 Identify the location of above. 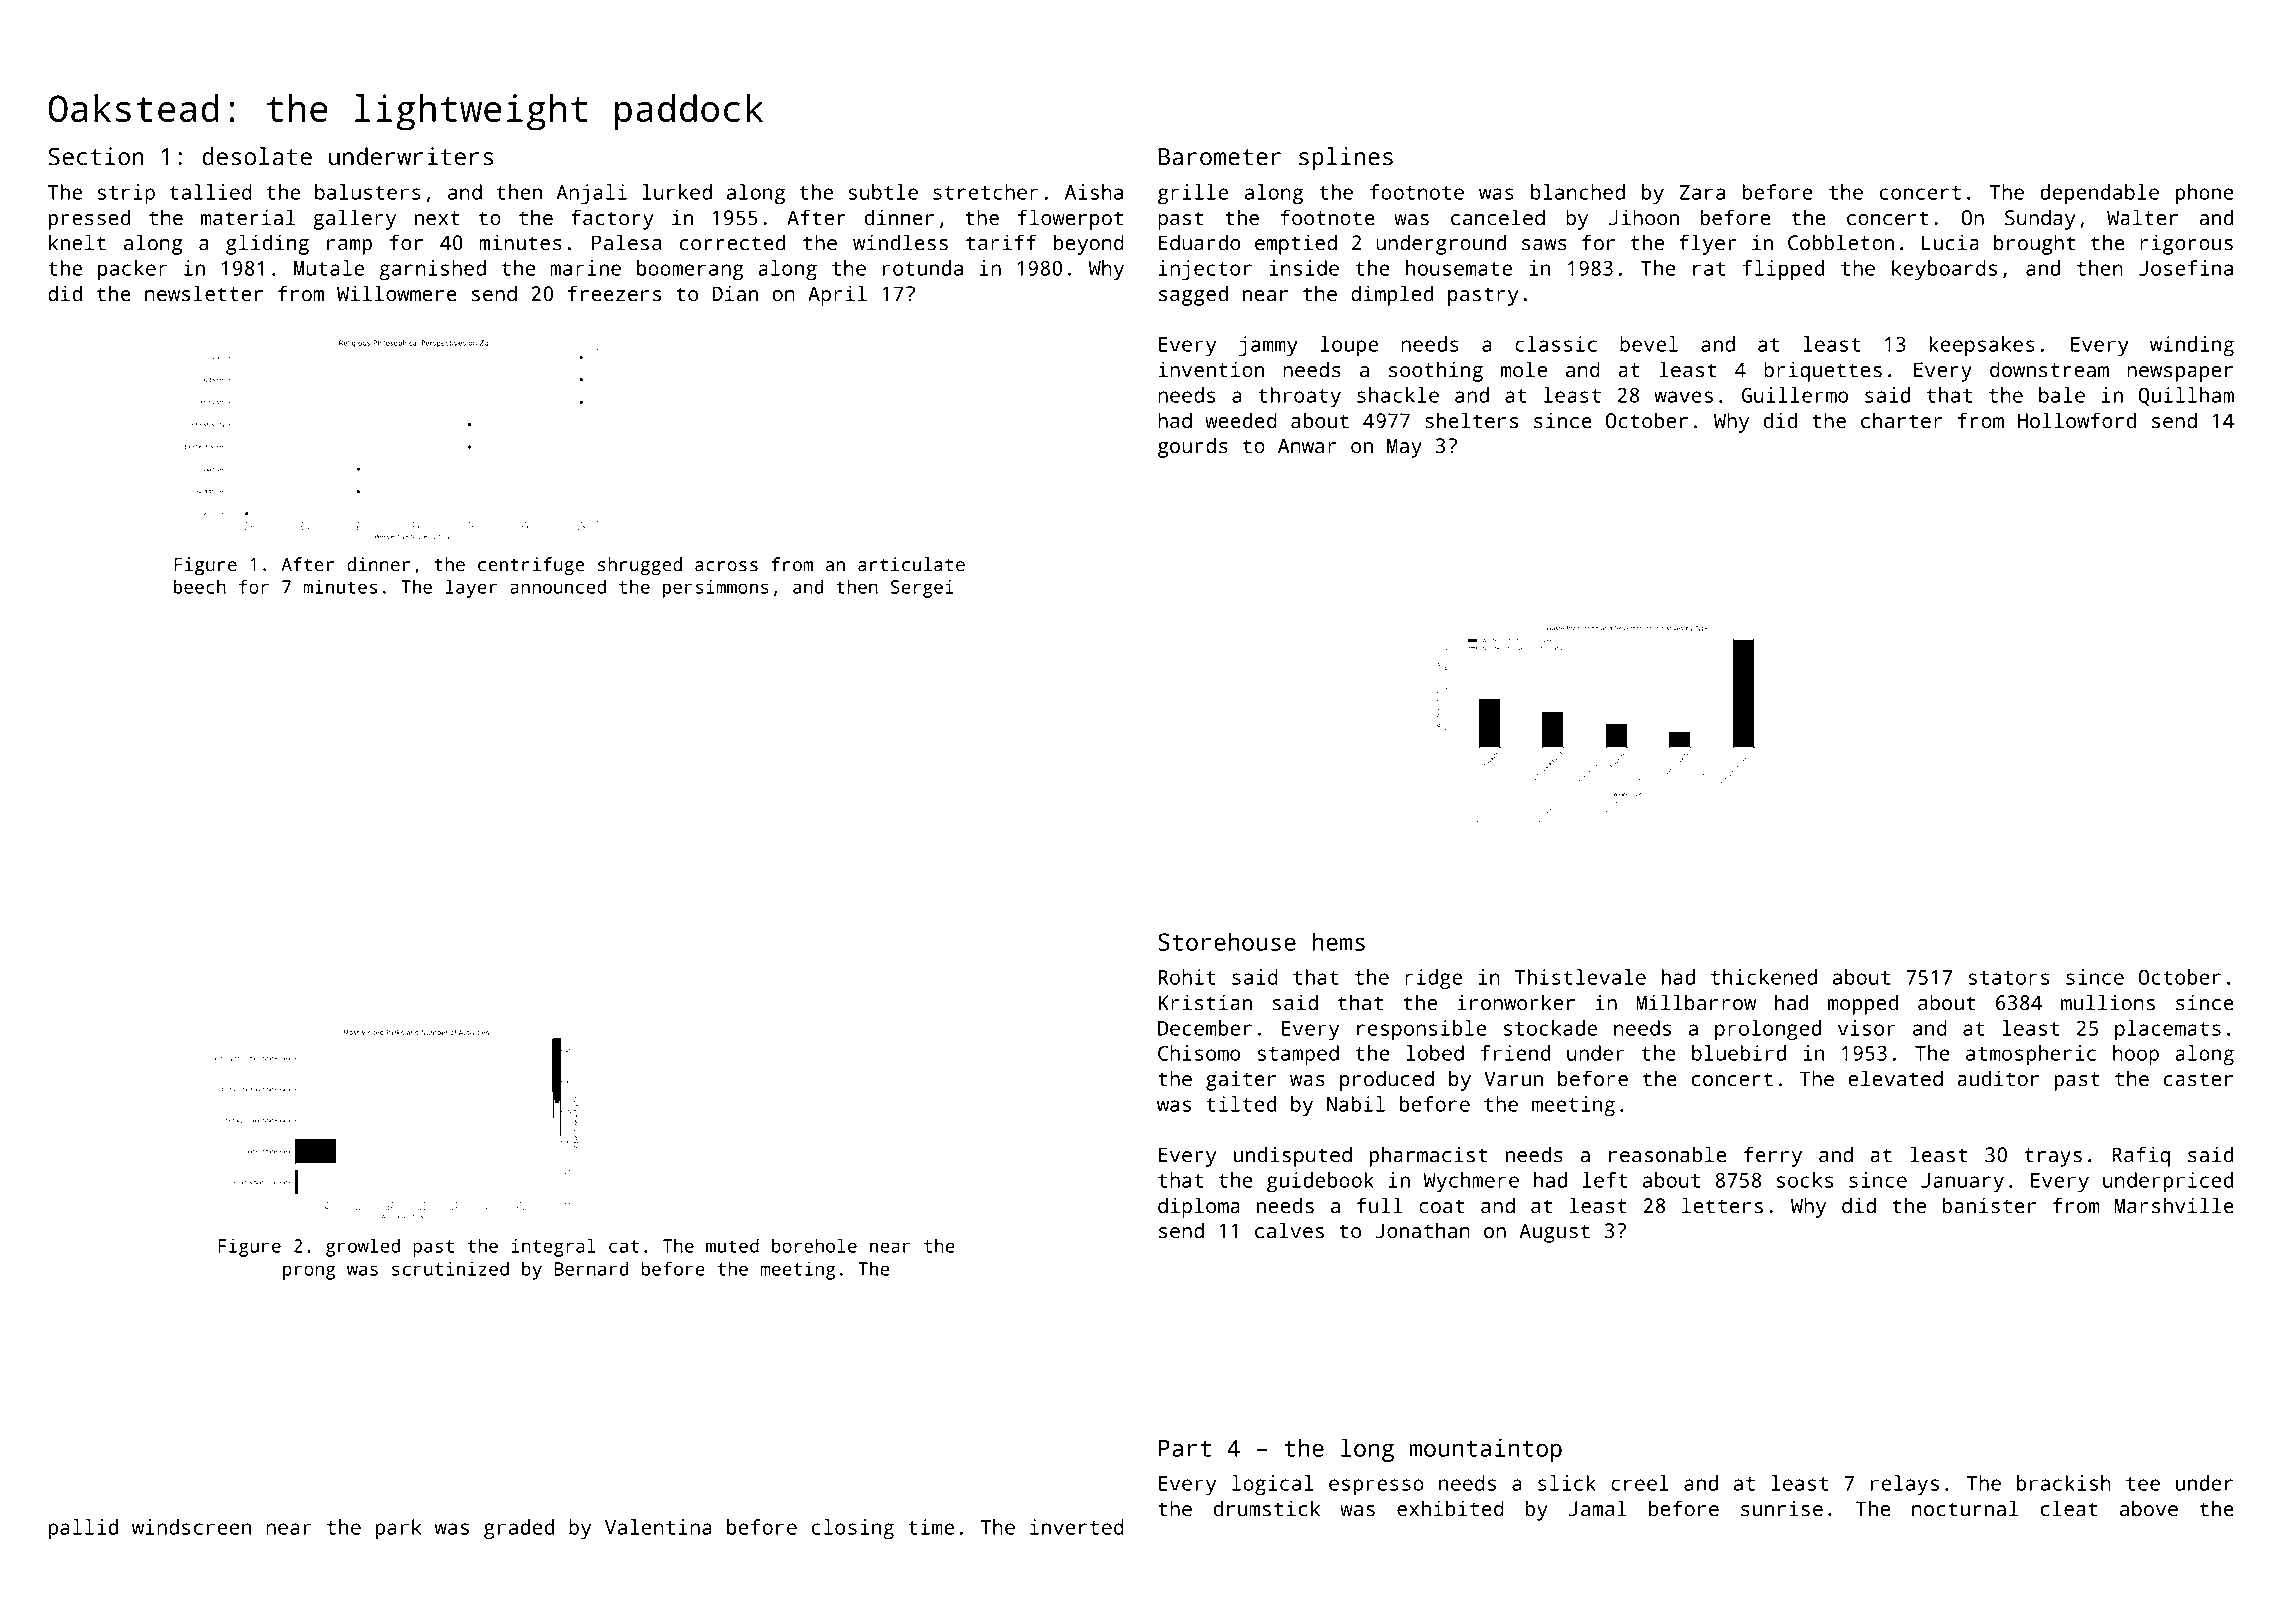
(2149, 1508).
